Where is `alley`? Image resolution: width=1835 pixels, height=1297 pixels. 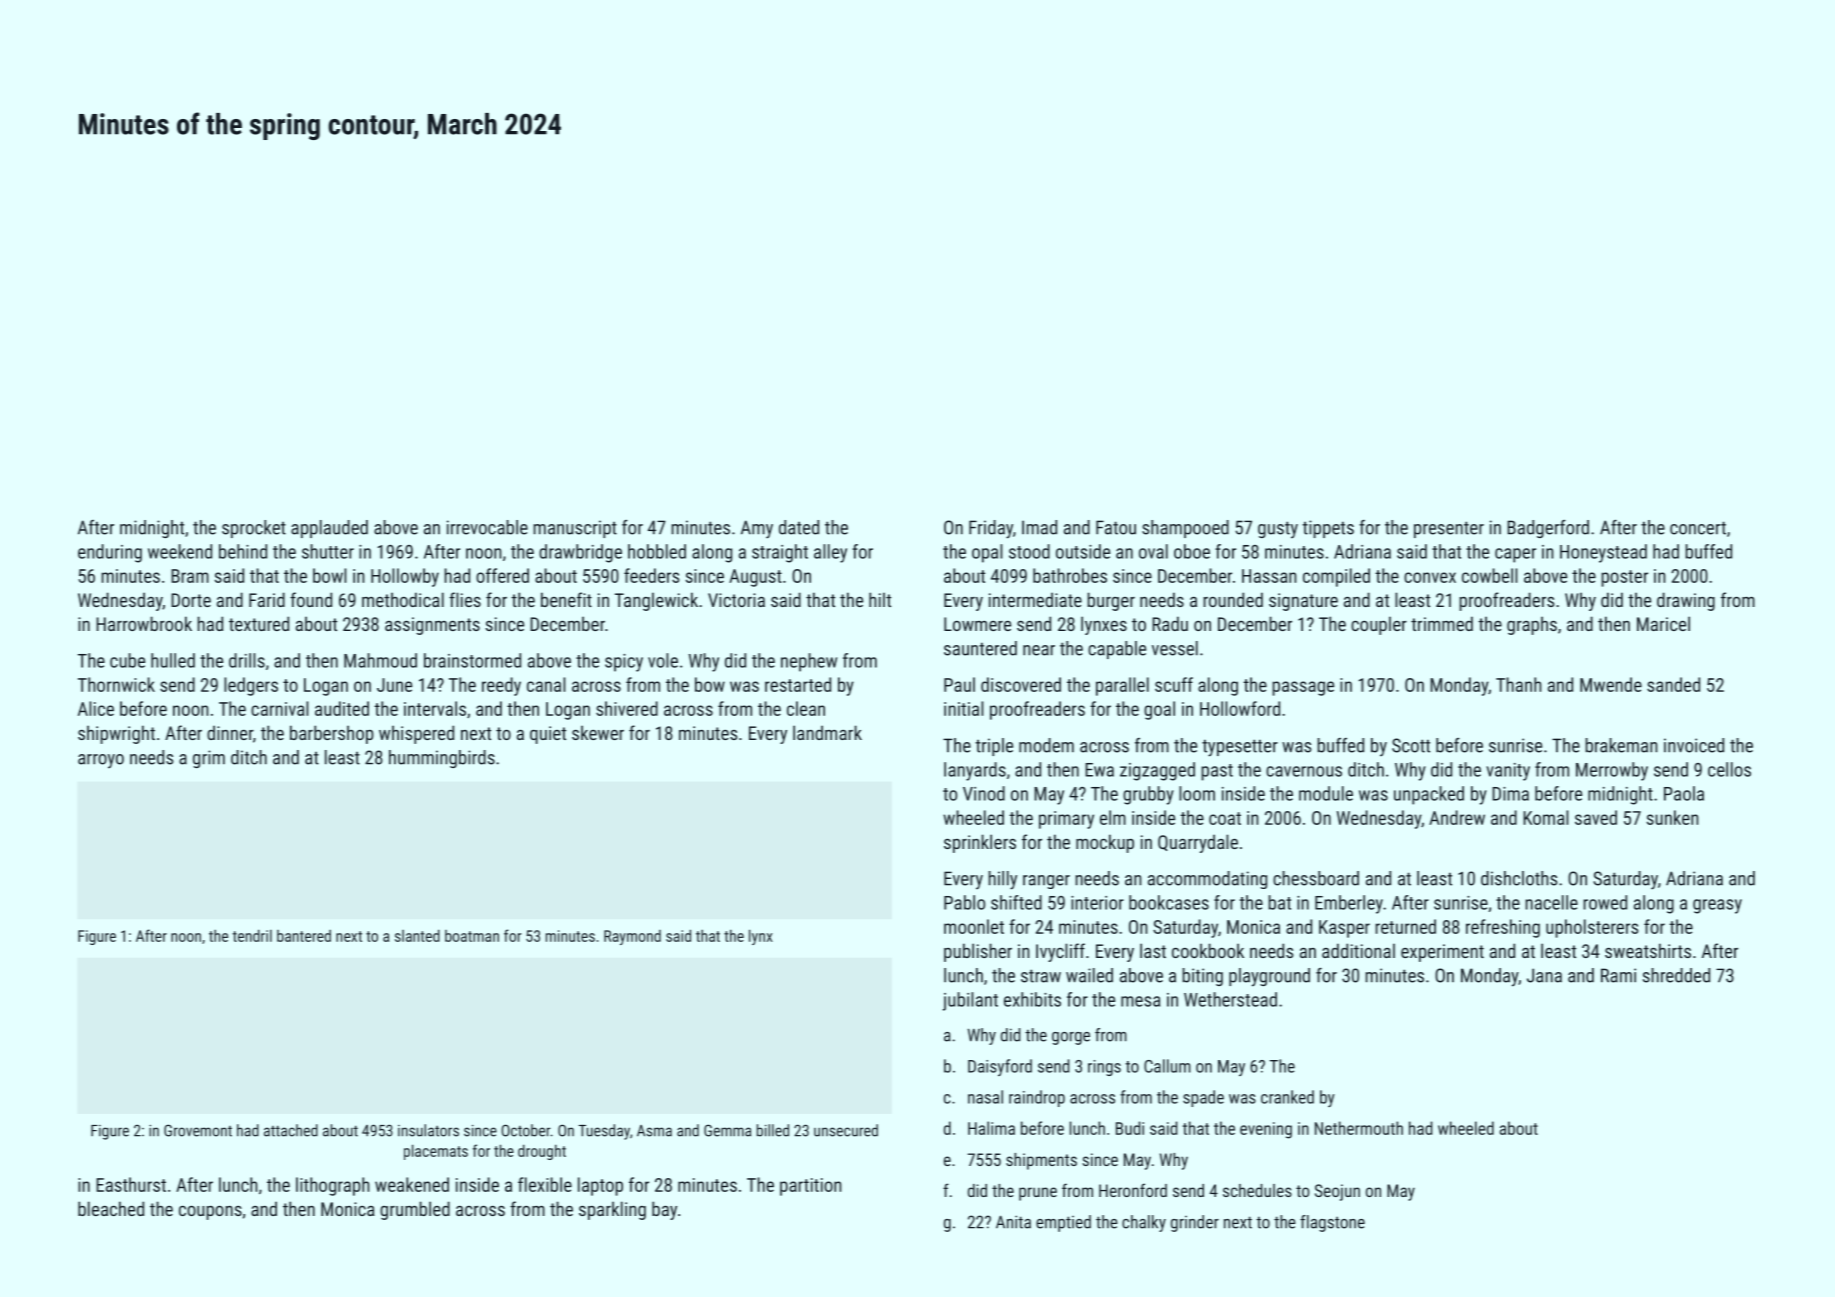
alley is located at coordinates (830, 553).
